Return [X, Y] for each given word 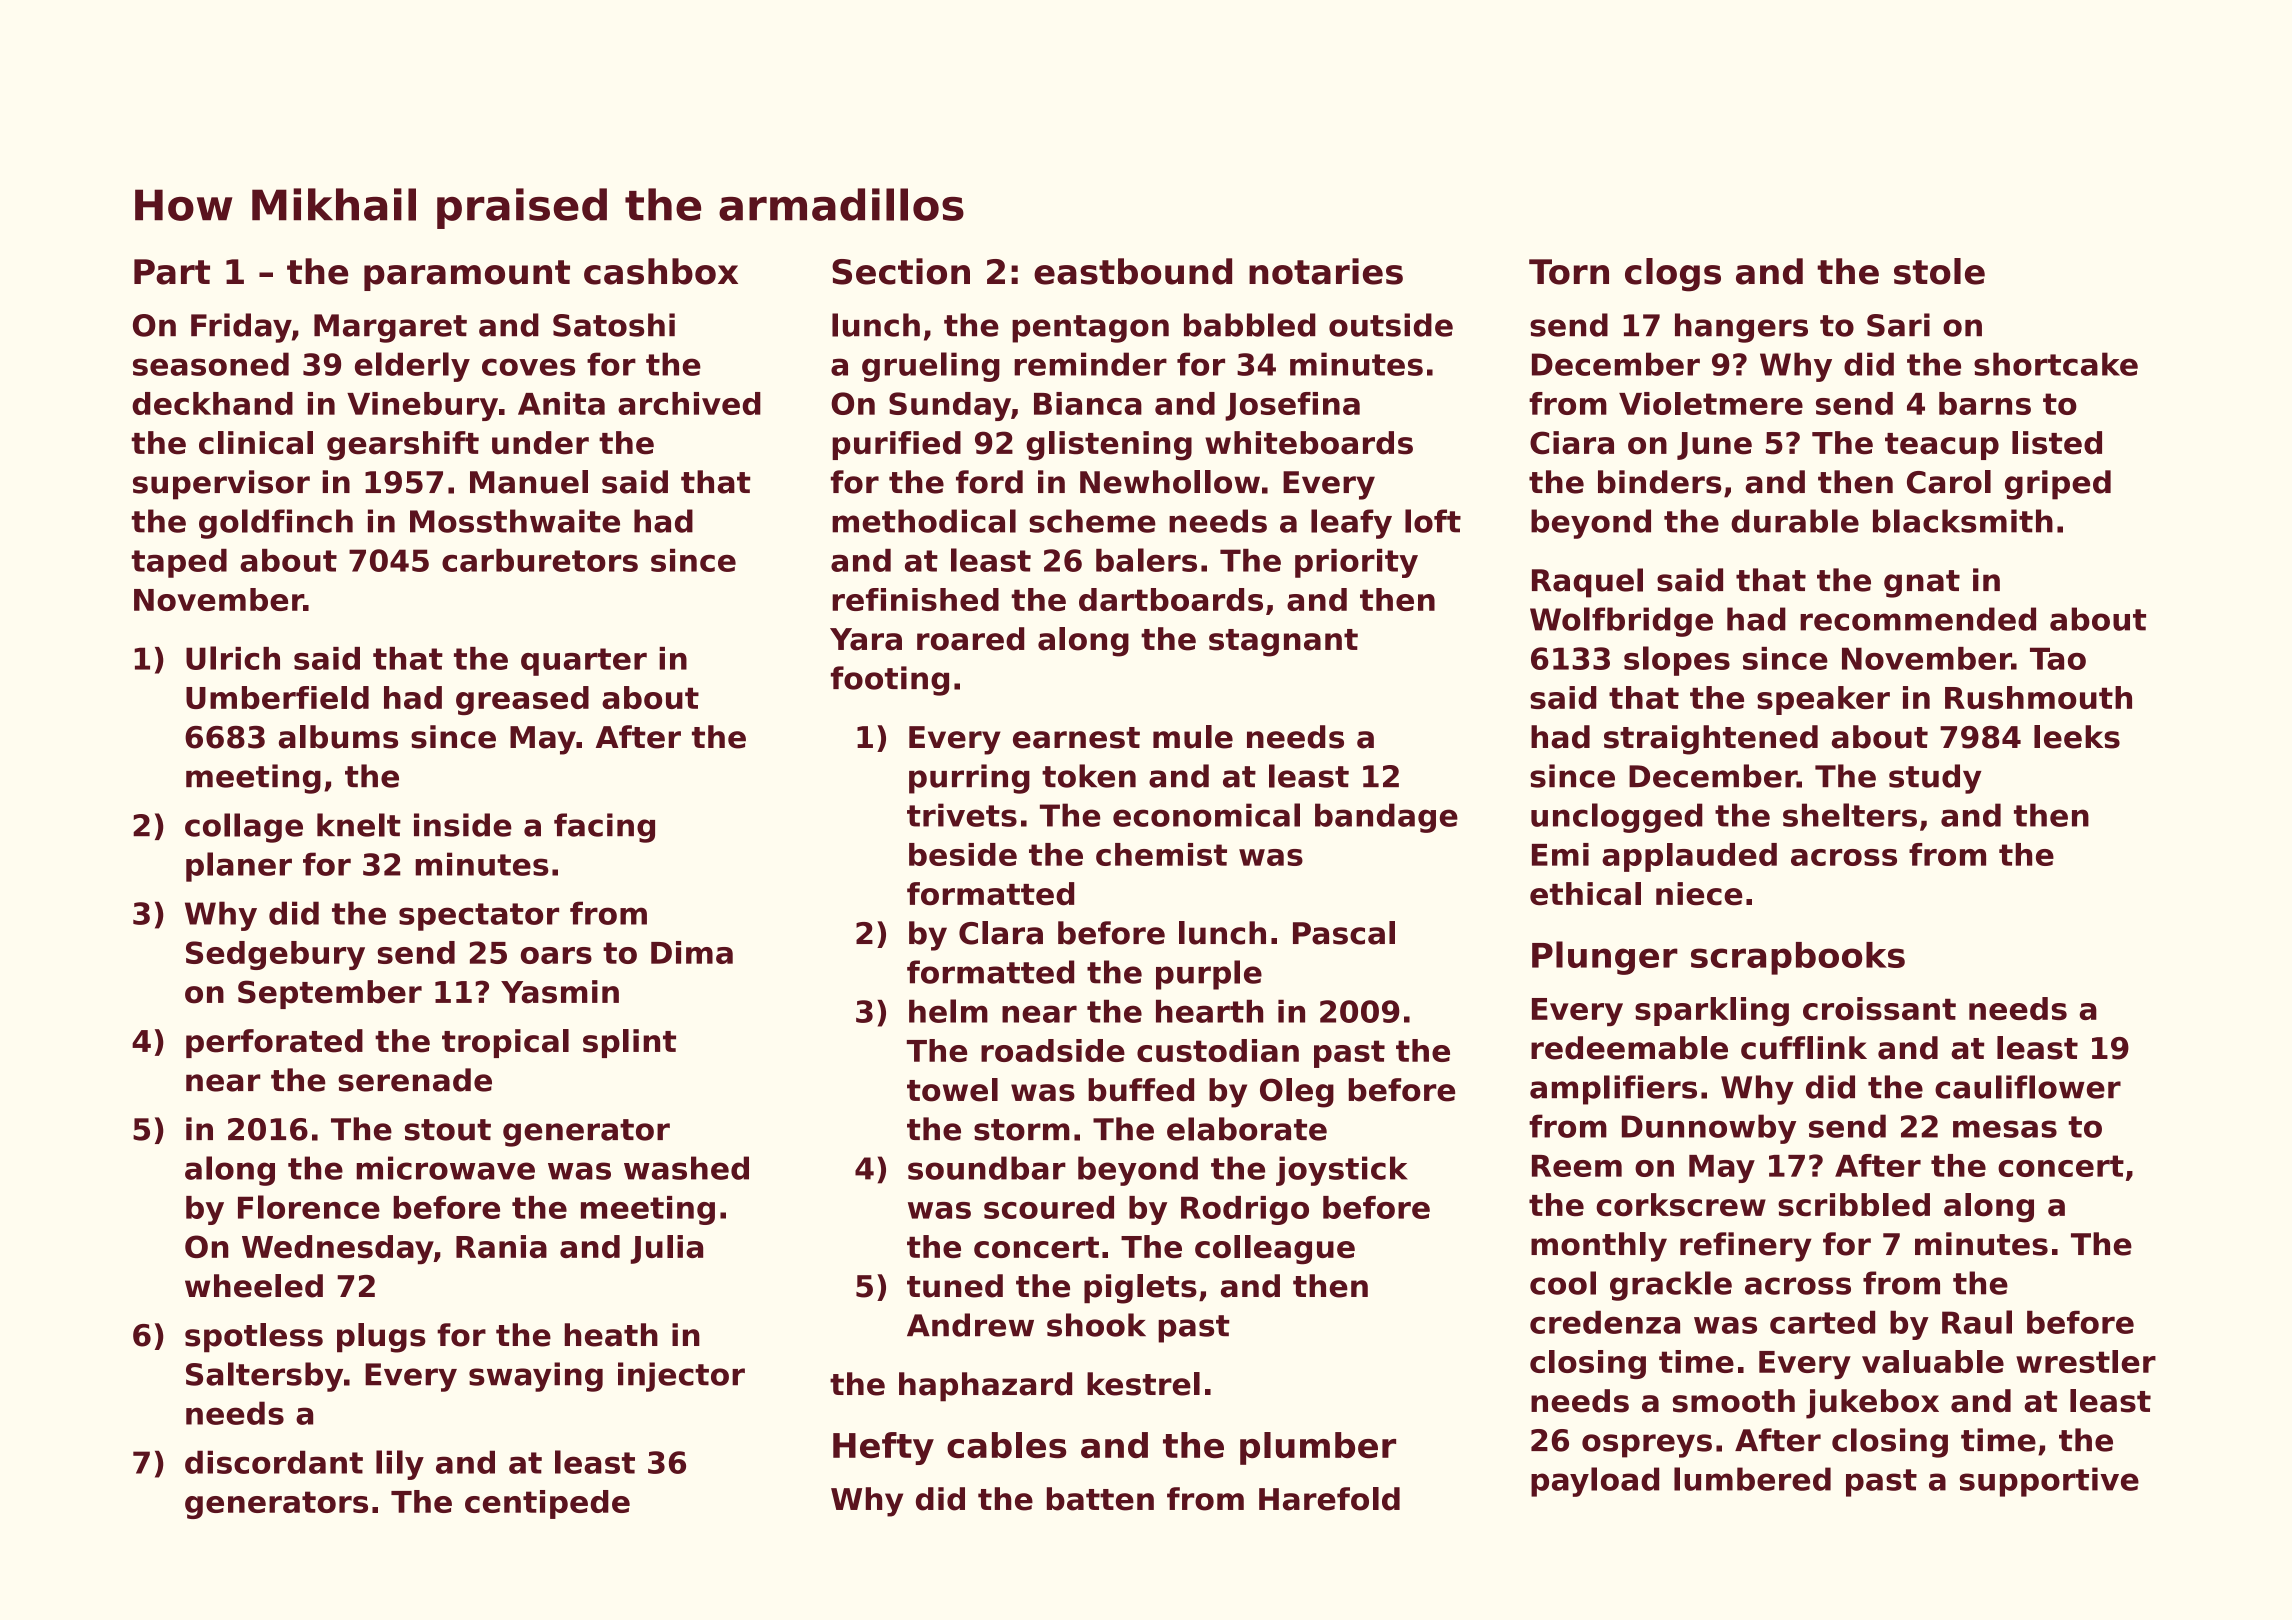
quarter [584, 662]
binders [1659, 482]
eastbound [1133, 271]
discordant [274, 1462]
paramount [467, 275]
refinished [915, 599]
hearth [1209, 1011]
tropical [505, 1043]
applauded [1689, 857]
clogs [1673, 275]
